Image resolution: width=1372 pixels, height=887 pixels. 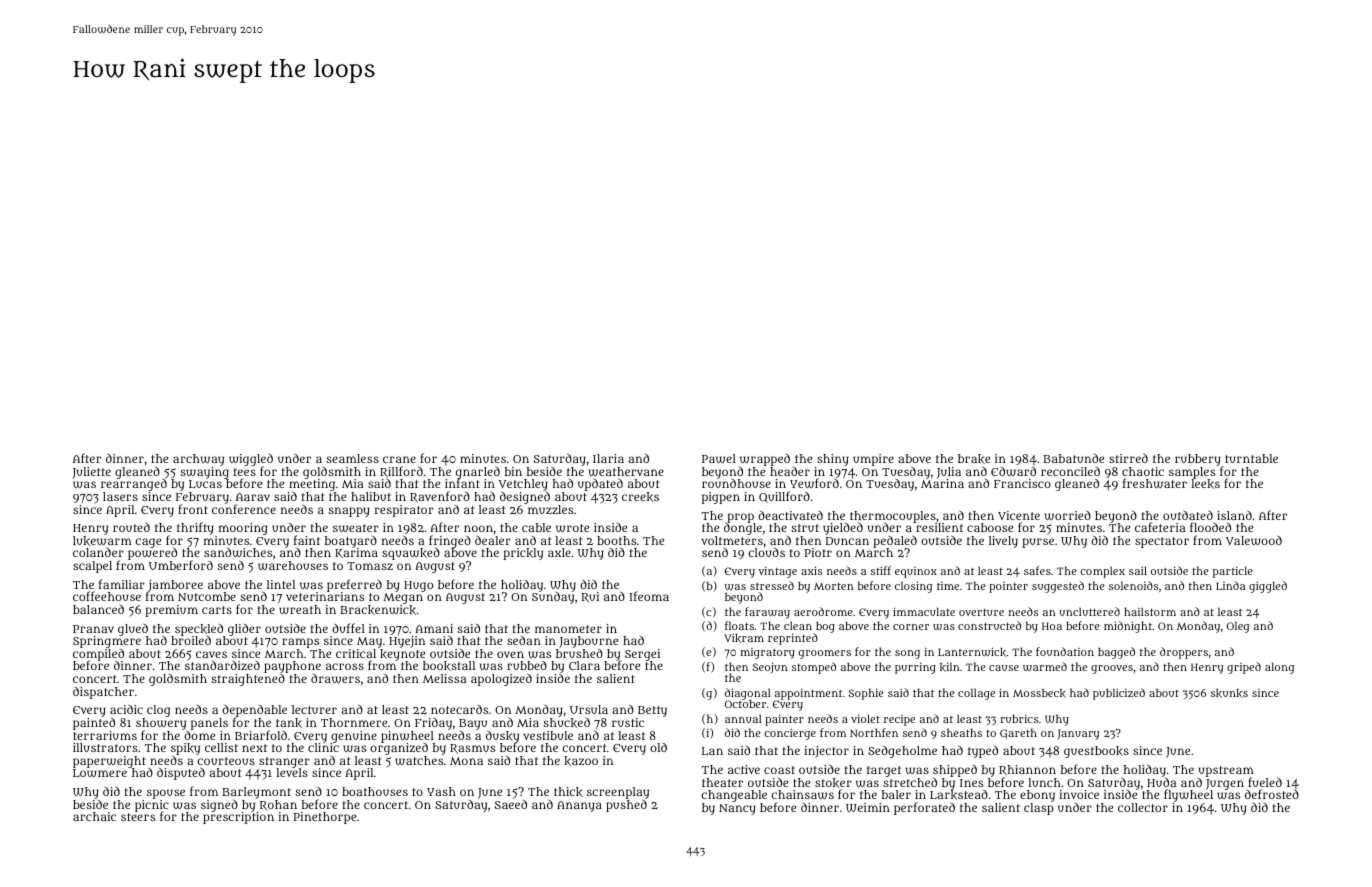 What do you see at coordinates (1078, 734) in the screenshot?
I see `January` at bounding box center [1078, 734].
